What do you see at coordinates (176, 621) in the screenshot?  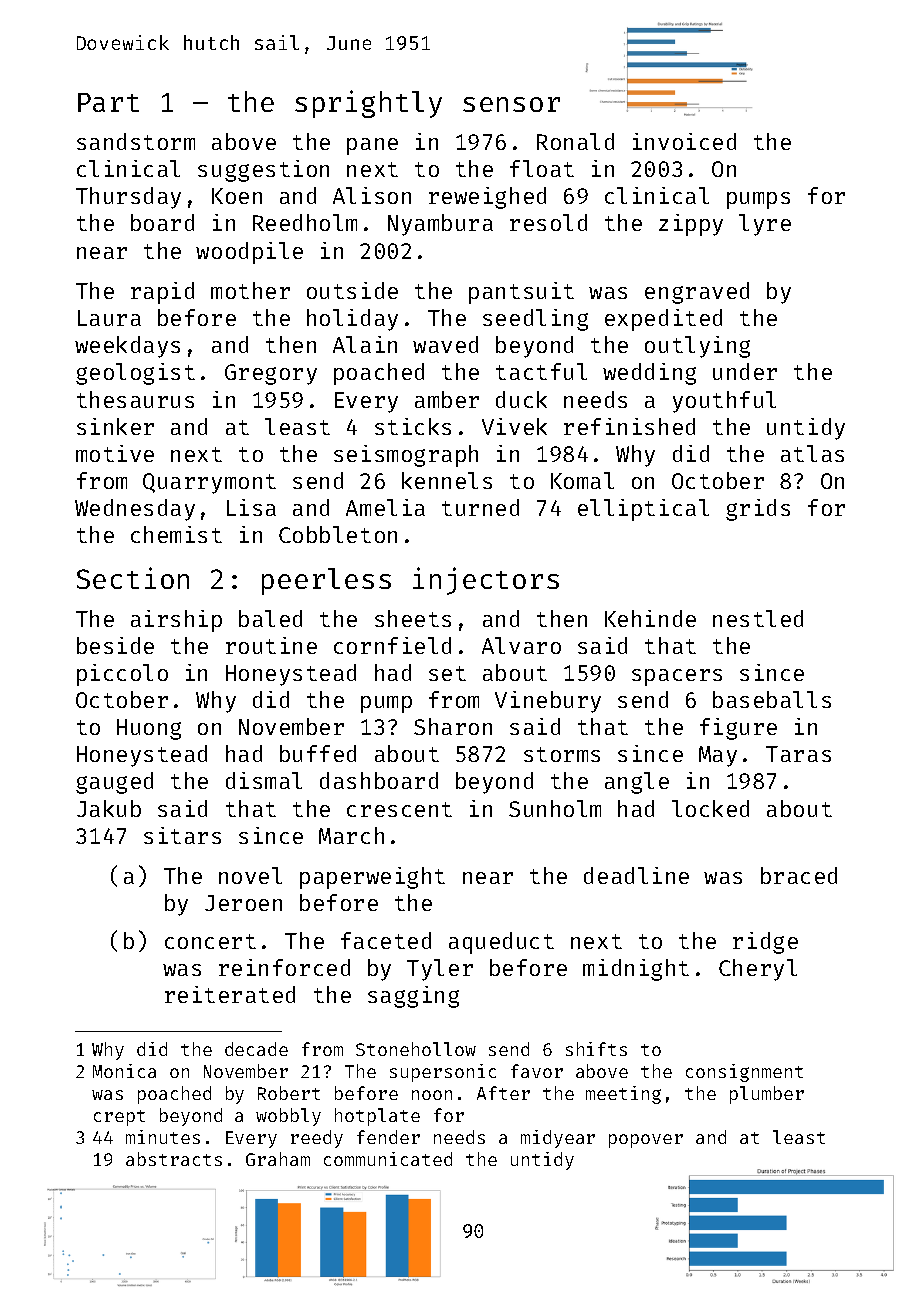 I see `airship` at bounding box center [176, 621].
